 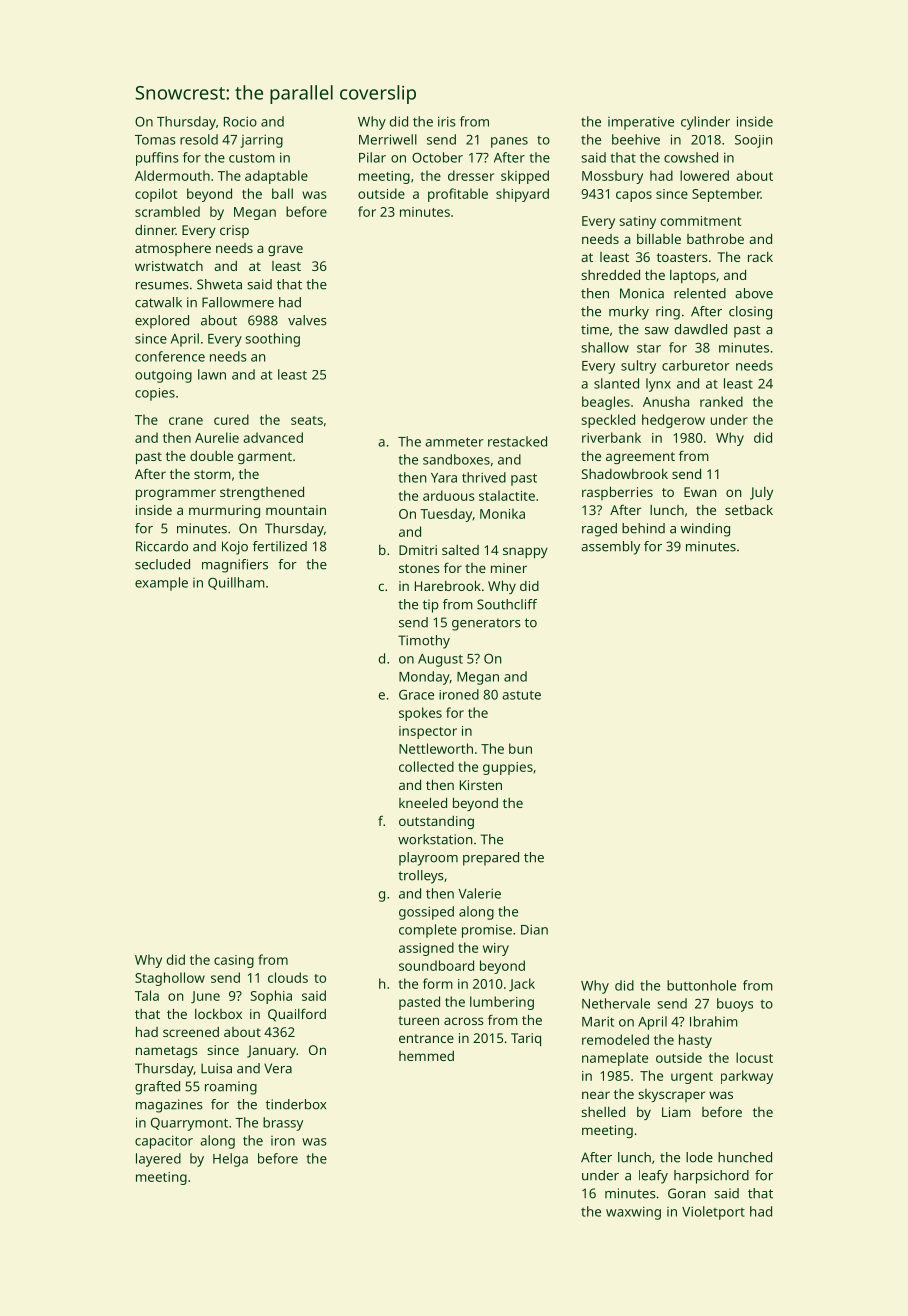 What do you see at coordinates (236, 583) in the screenshot?
I see `Quillham` at bounding box center [236, 583].
